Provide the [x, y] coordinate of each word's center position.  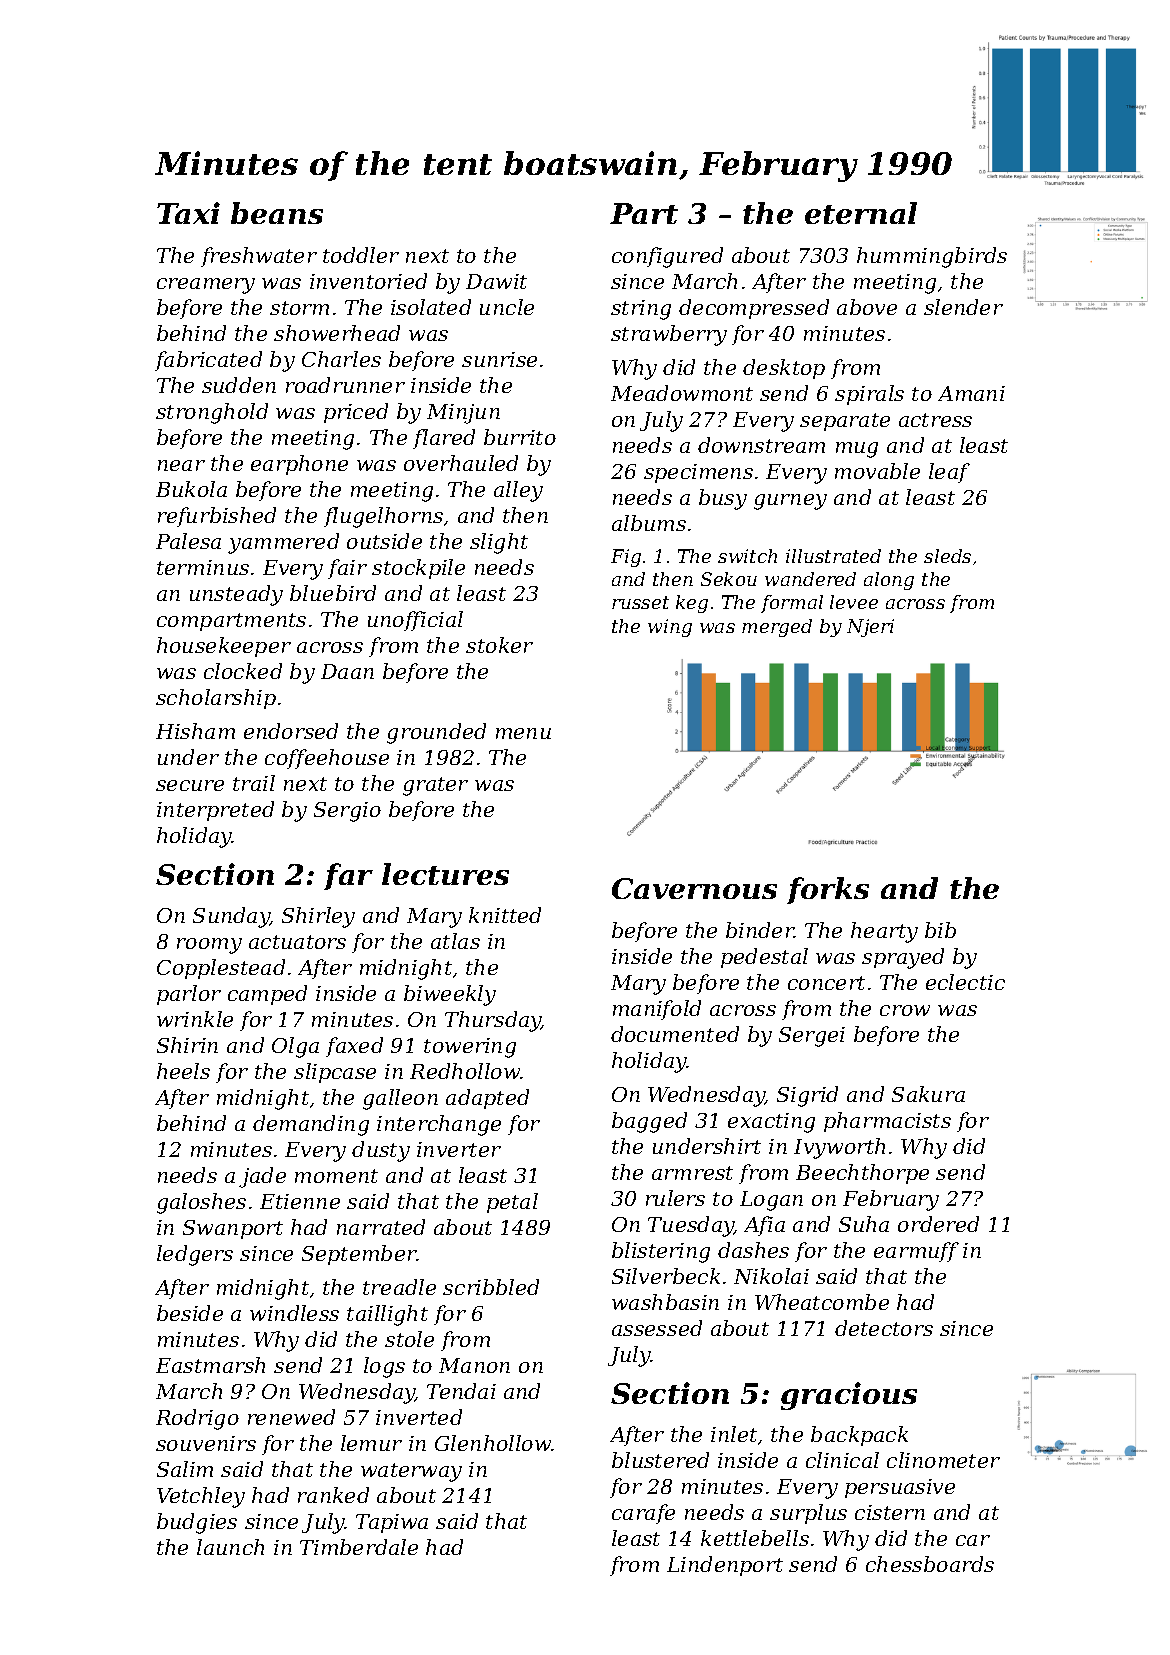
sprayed [903, 958]
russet [640, 602]
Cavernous [694, 888]
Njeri [870, 628]
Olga [295, 1047]
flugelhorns [383, 517]
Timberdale [359, 1547]
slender [963, 307]
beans [277, 213]
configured [667, 257]
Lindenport [725, 1566]
